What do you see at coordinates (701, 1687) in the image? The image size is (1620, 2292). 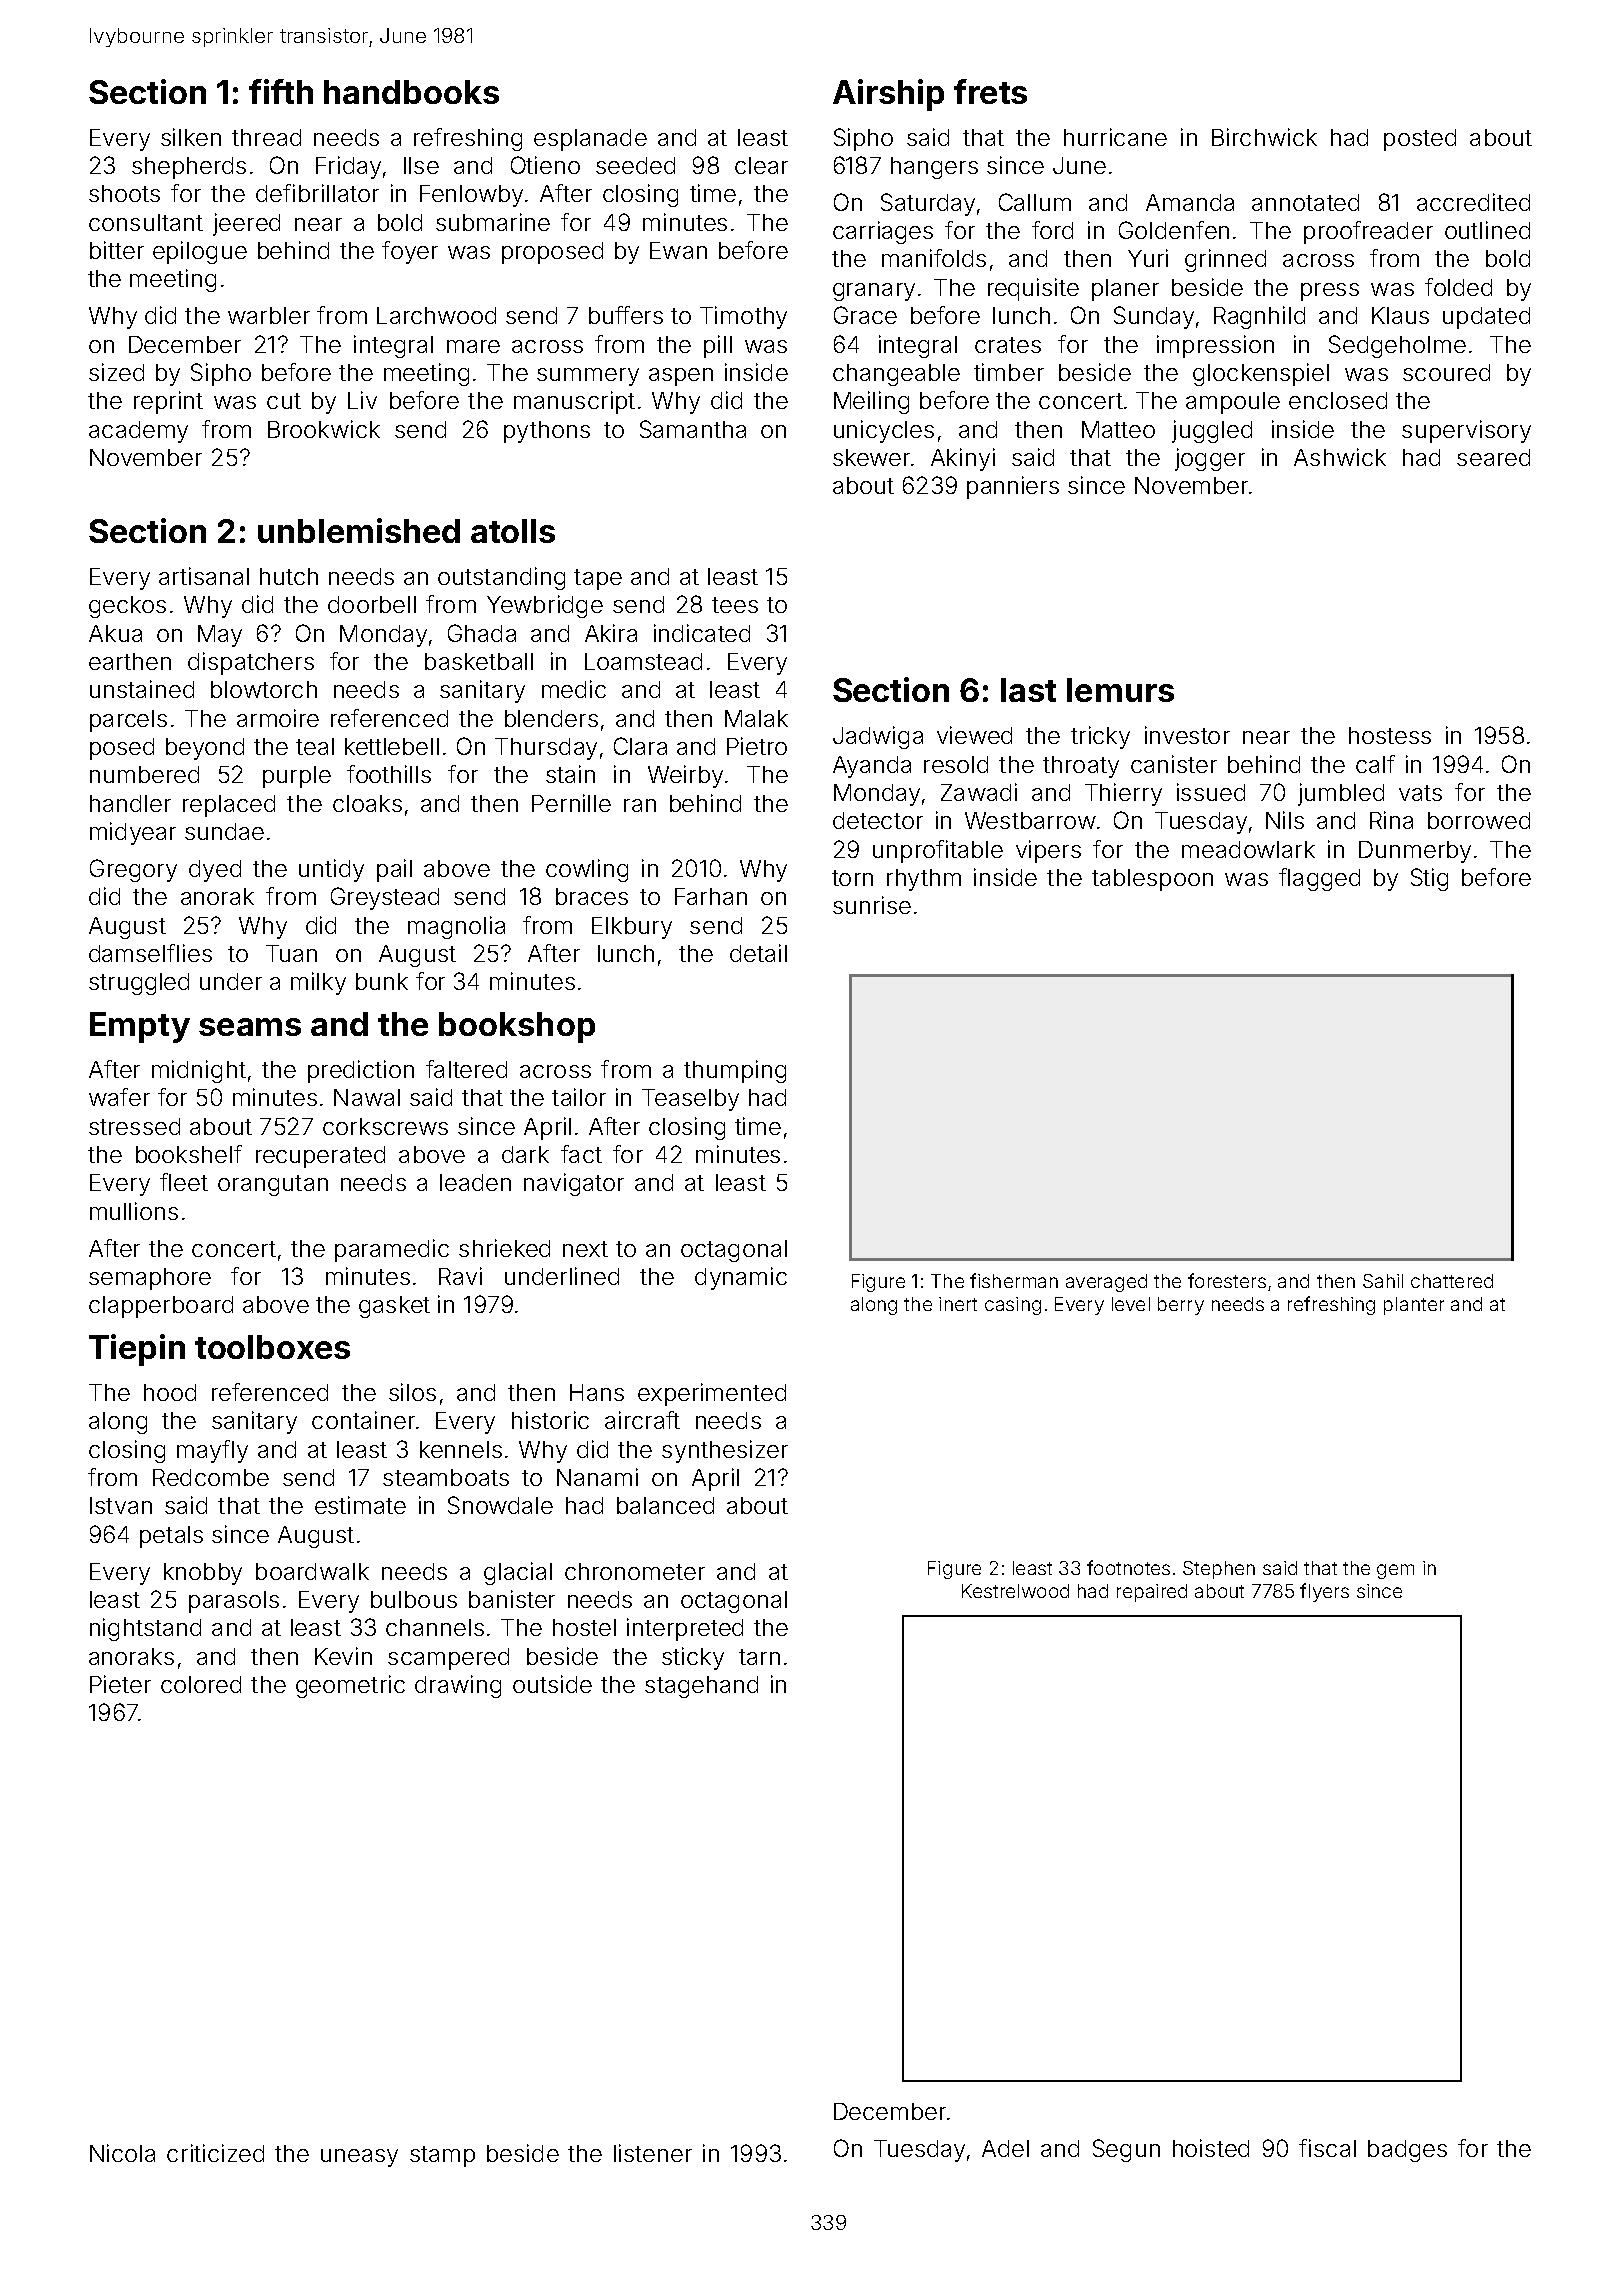 I see `stagehand` at bounding box center [701, 1687].
